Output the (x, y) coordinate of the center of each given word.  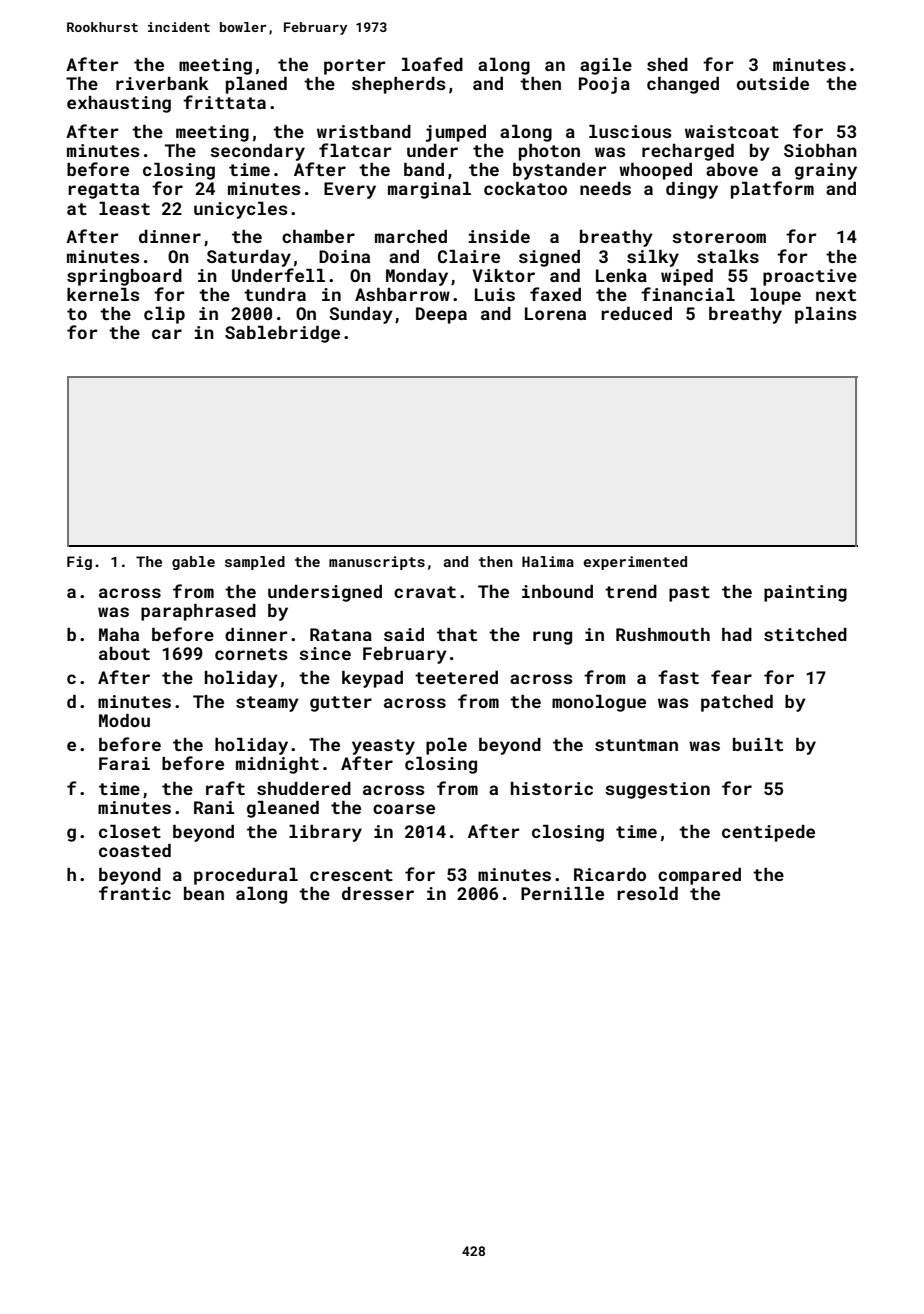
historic (552, 788)
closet (130, 831)
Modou (124, 720)
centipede (768, 833)
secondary (257, 152)
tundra (275, 294)
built (758, 744)
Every (350, 190)
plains (826, 315)
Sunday (361, 315)
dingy (692, 190)
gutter (341, 704)
